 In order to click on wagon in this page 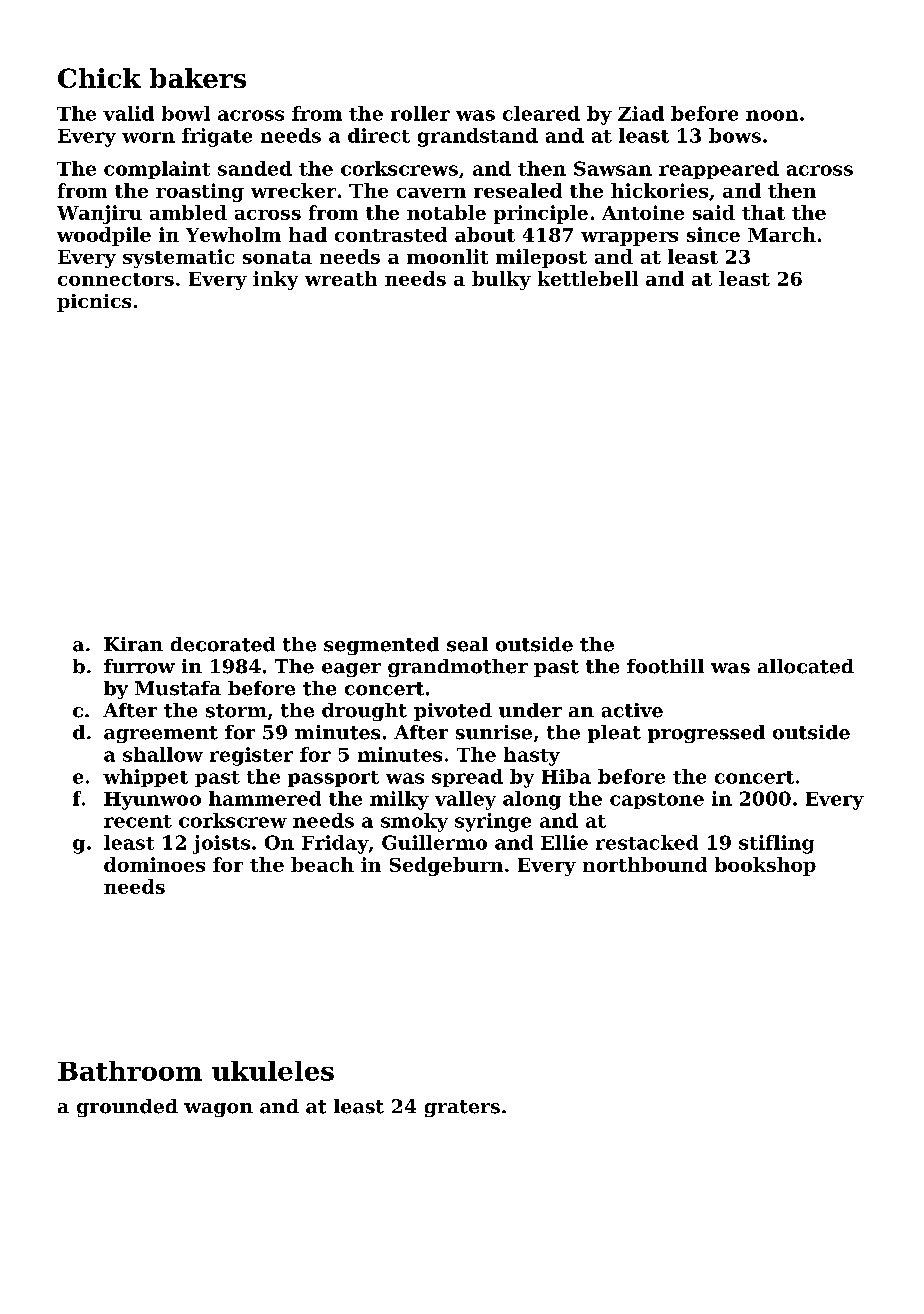, I will do `click(218, 1110)`.
